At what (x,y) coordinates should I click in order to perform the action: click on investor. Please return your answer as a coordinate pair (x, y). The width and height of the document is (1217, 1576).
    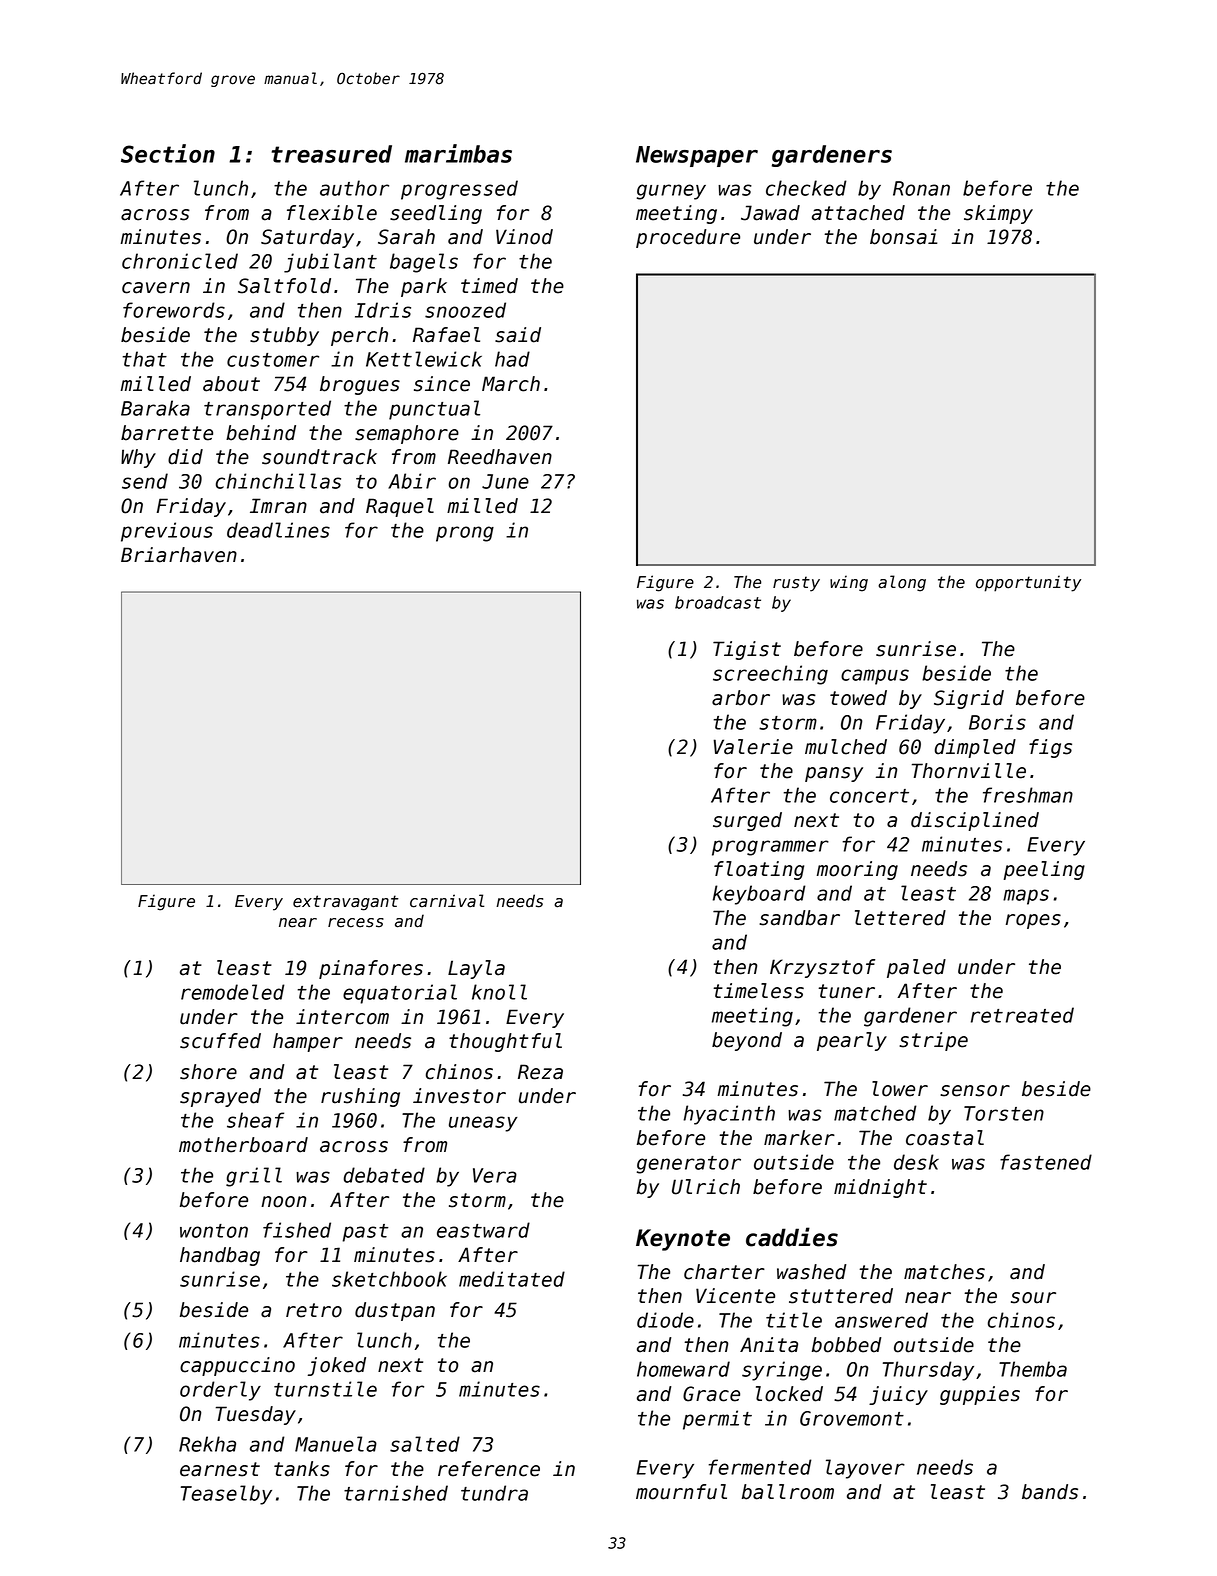
    Looking at the image, I should click on (459, 1096).
